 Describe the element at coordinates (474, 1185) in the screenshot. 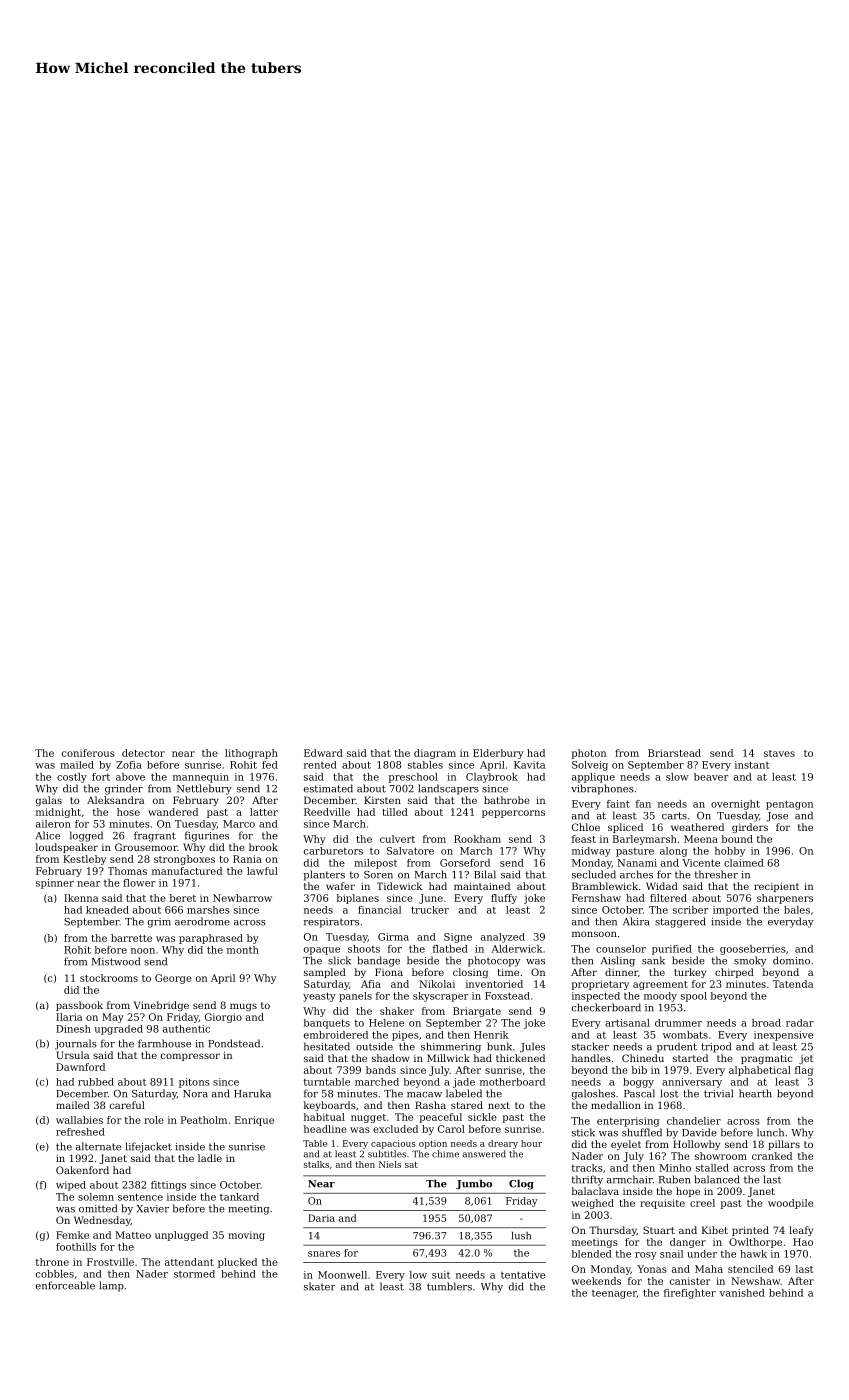

I see `Jumbo` at that location.
